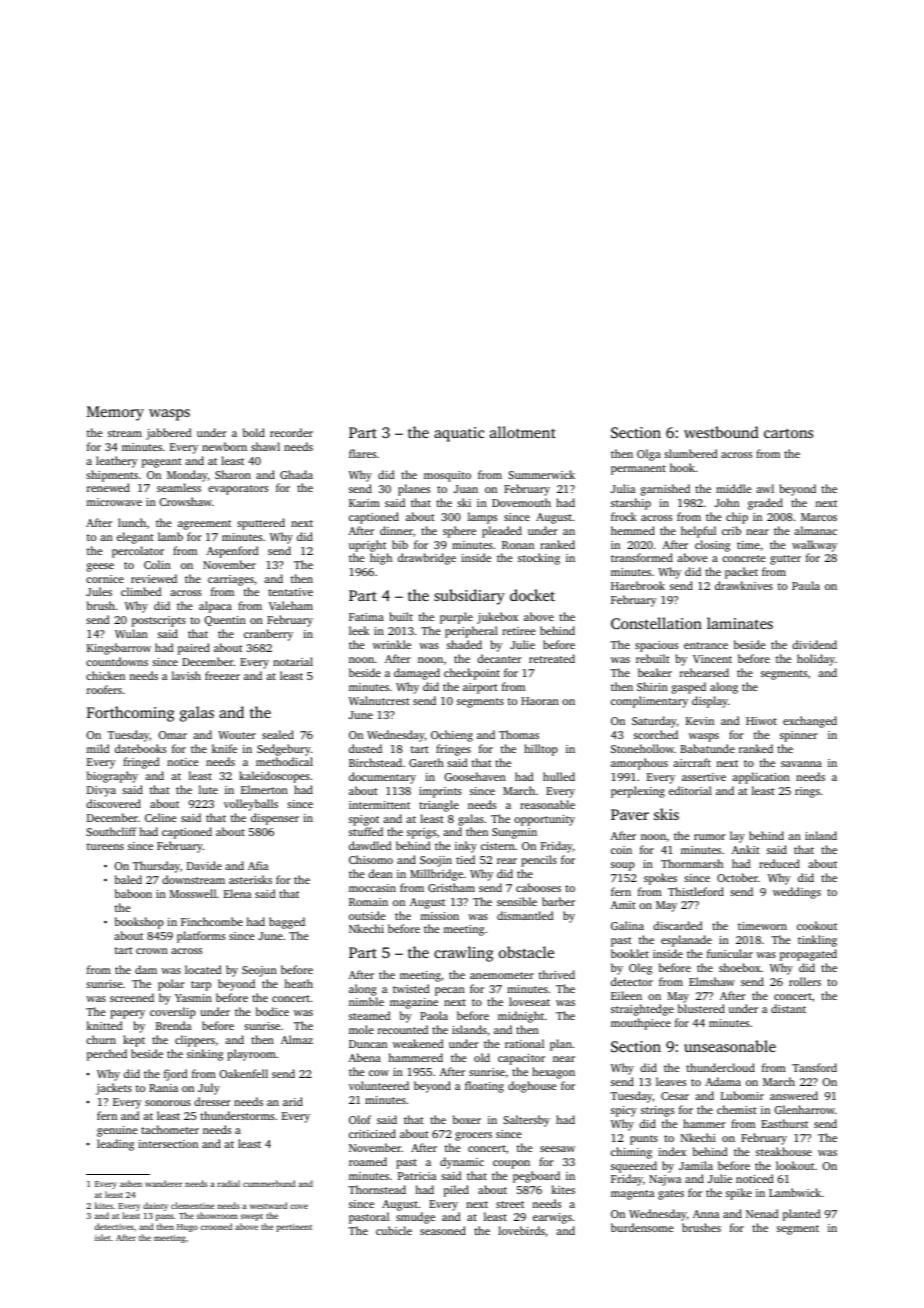 The width and height of the screenshot is (924, 1308). I want to click on bookshop, so click(139, 923).
